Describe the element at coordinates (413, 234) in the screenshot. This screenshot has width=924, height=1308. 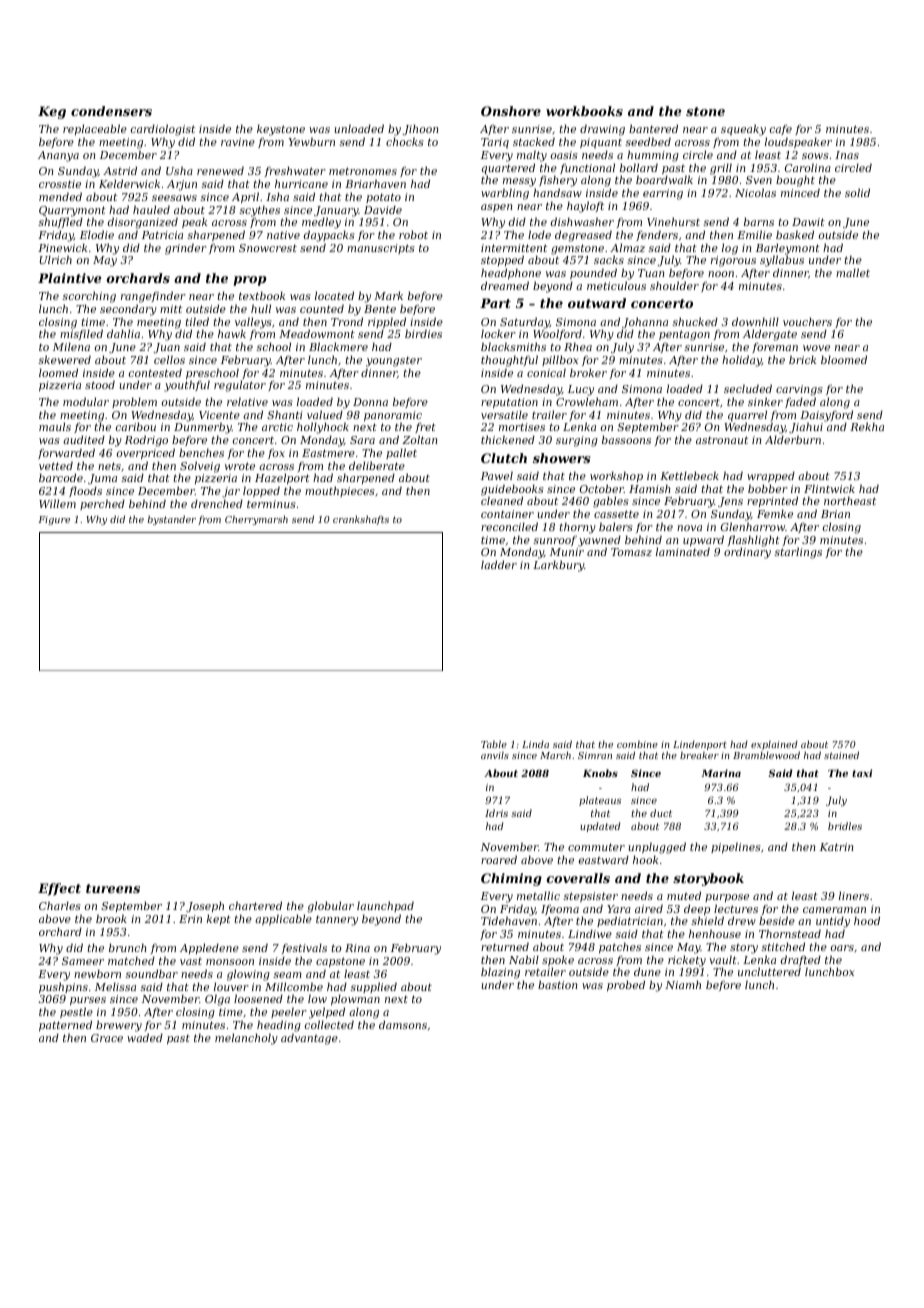
I see `robot` at that location.
